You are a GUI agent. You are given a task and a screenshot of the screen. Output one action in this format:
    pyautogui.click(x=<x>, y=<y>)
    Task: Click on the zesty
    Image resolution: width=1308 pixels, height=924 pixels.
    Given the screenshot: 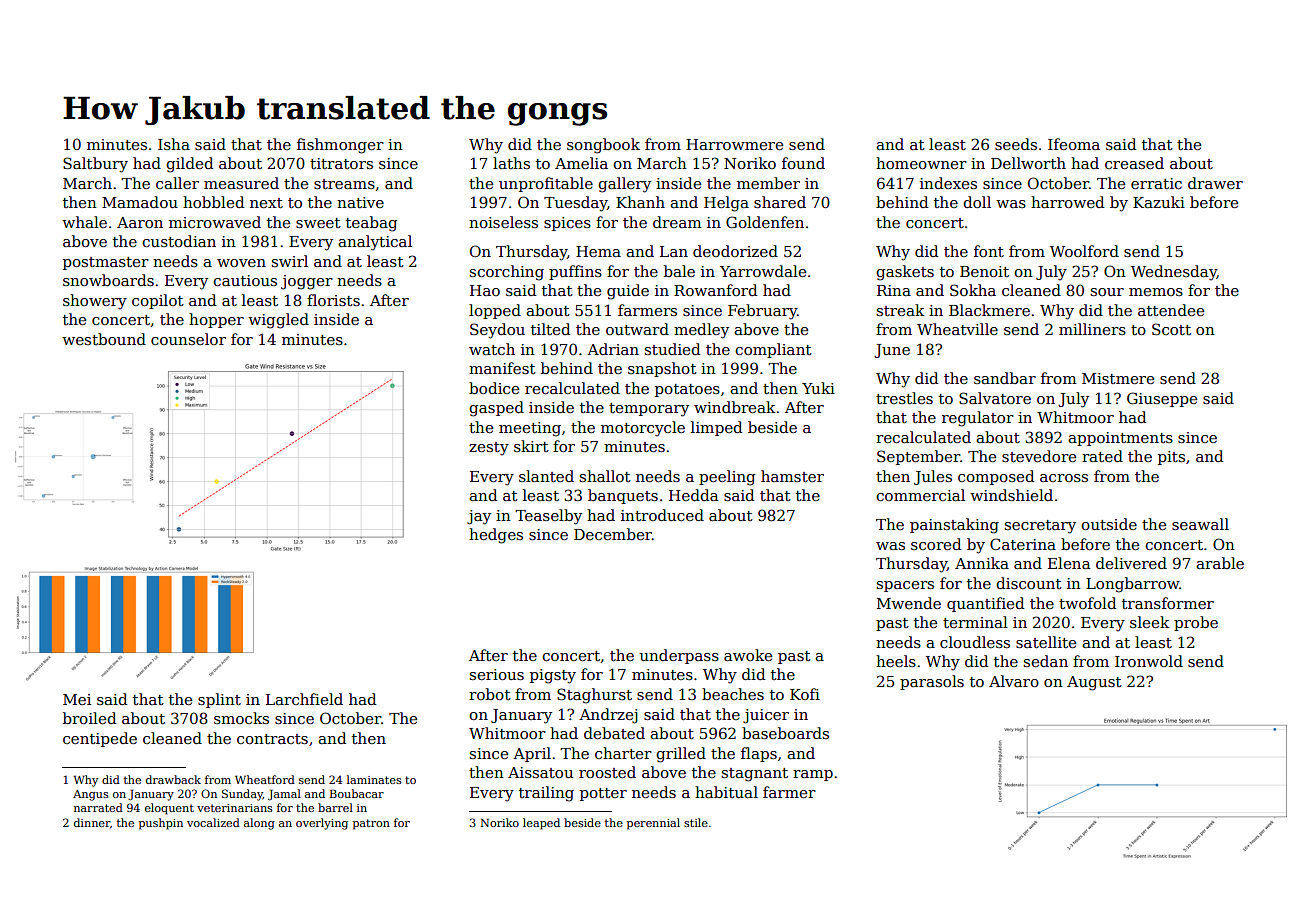 What is the action you would take?
    pyautogui.click(x=489, y=449)
